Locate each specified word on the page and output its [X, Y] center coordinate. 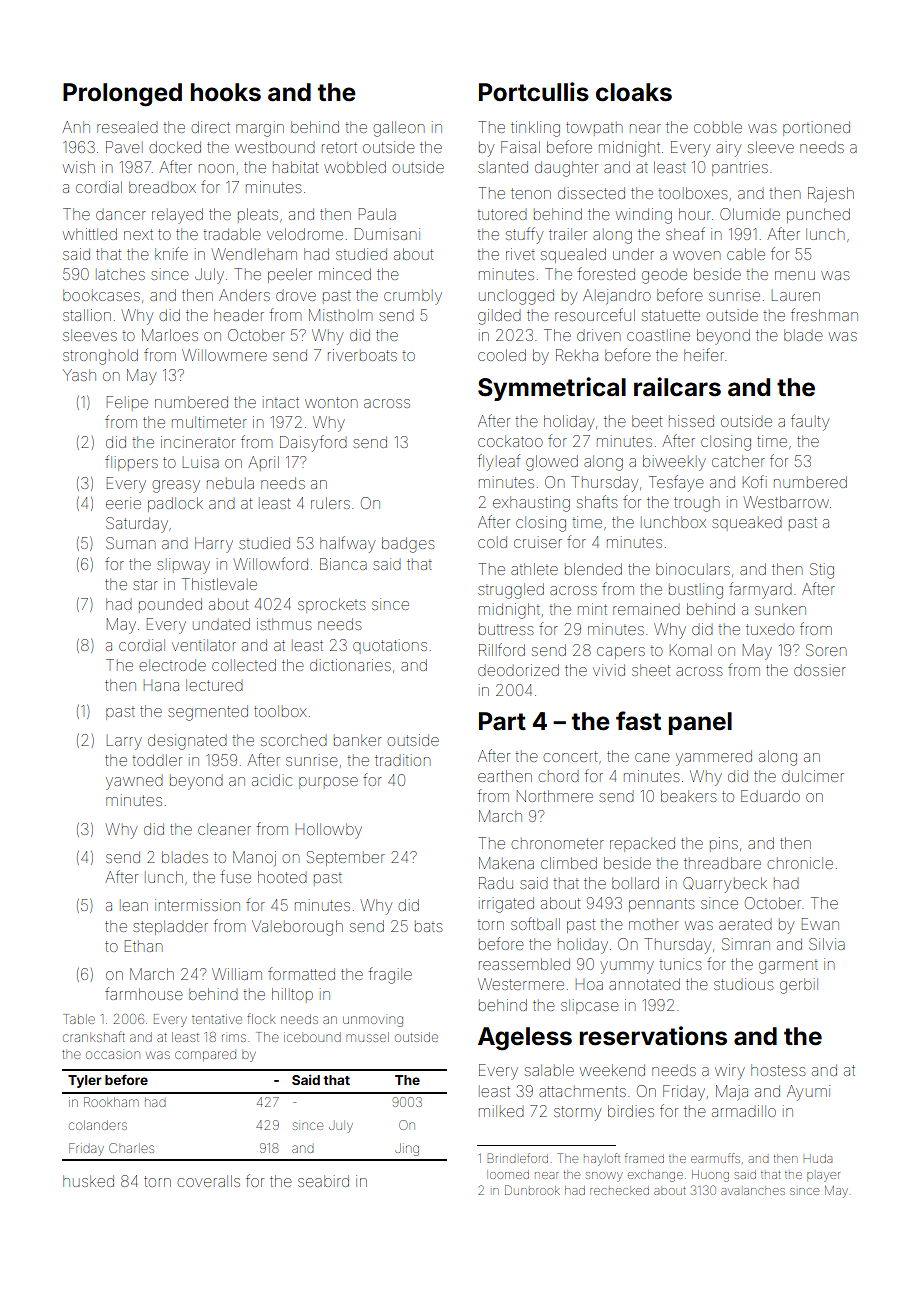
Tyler [85, 1081]
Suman [130, 543]
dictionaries [350, 665]
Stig [822, 571]
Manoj [254, 858]
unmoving [373, 1021]
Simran [746, 944]
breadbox [162, 187]
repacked [642, 844]
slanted [503, 167]
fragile [390, 975]
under [633, 254]
